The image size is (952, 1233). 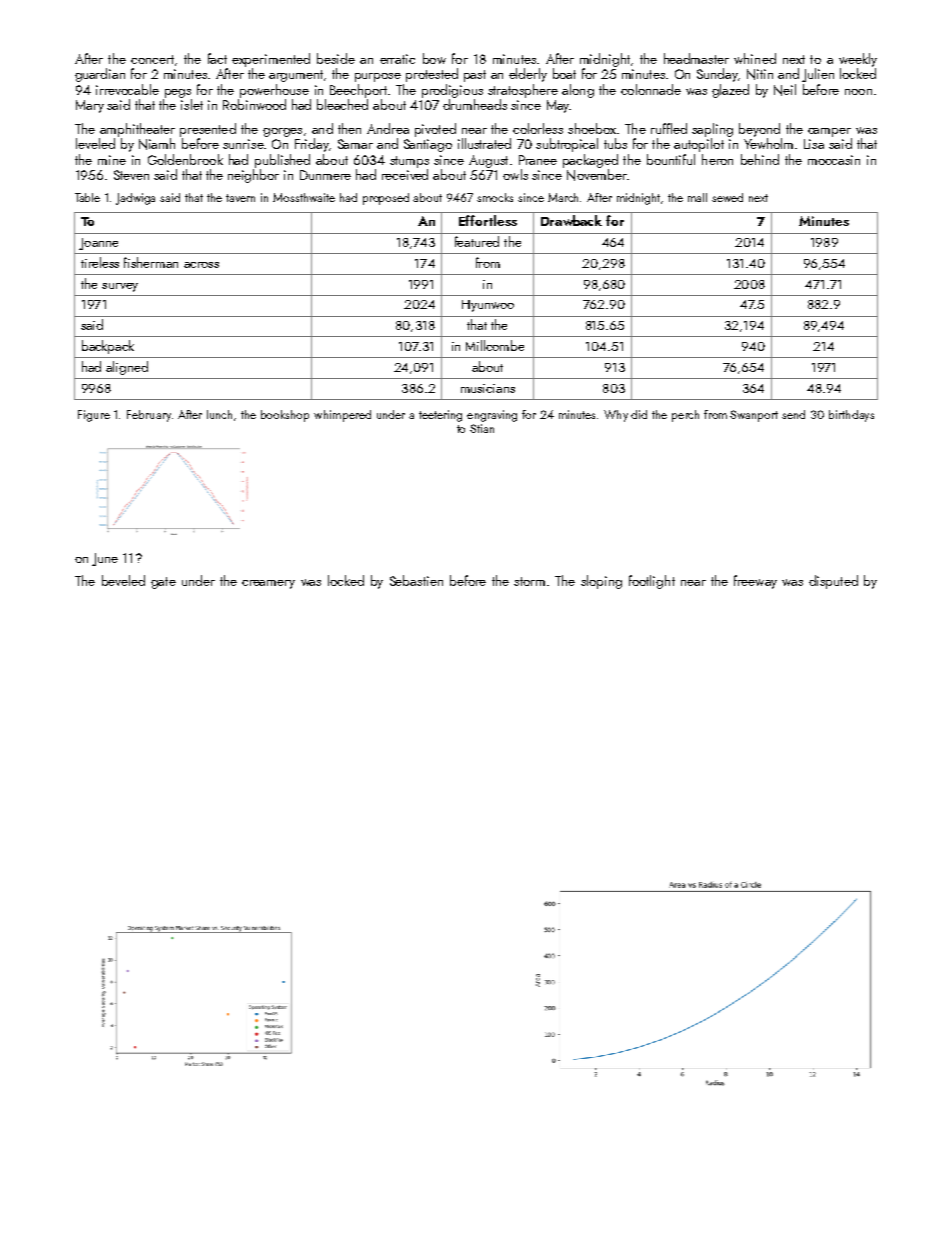 What do you see at coordinates (567, 145) in the image?
I see `subtropical` at bounding box center [567, 145].
